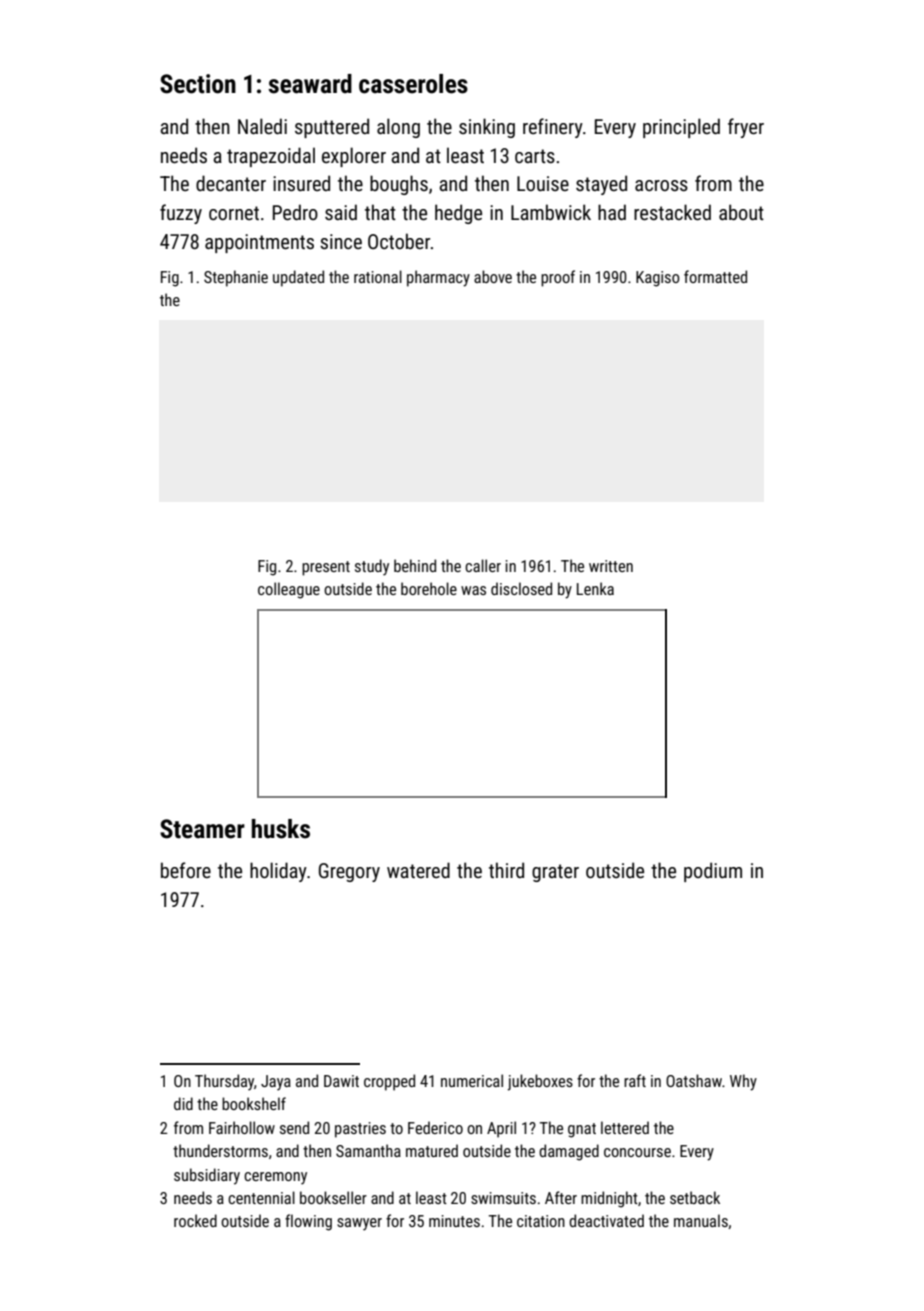 The image size is (924, 1311). What do you see at coordinates (413, 84) in the screenshot?
I see `casseroles` at bounding box center [413, 84].
